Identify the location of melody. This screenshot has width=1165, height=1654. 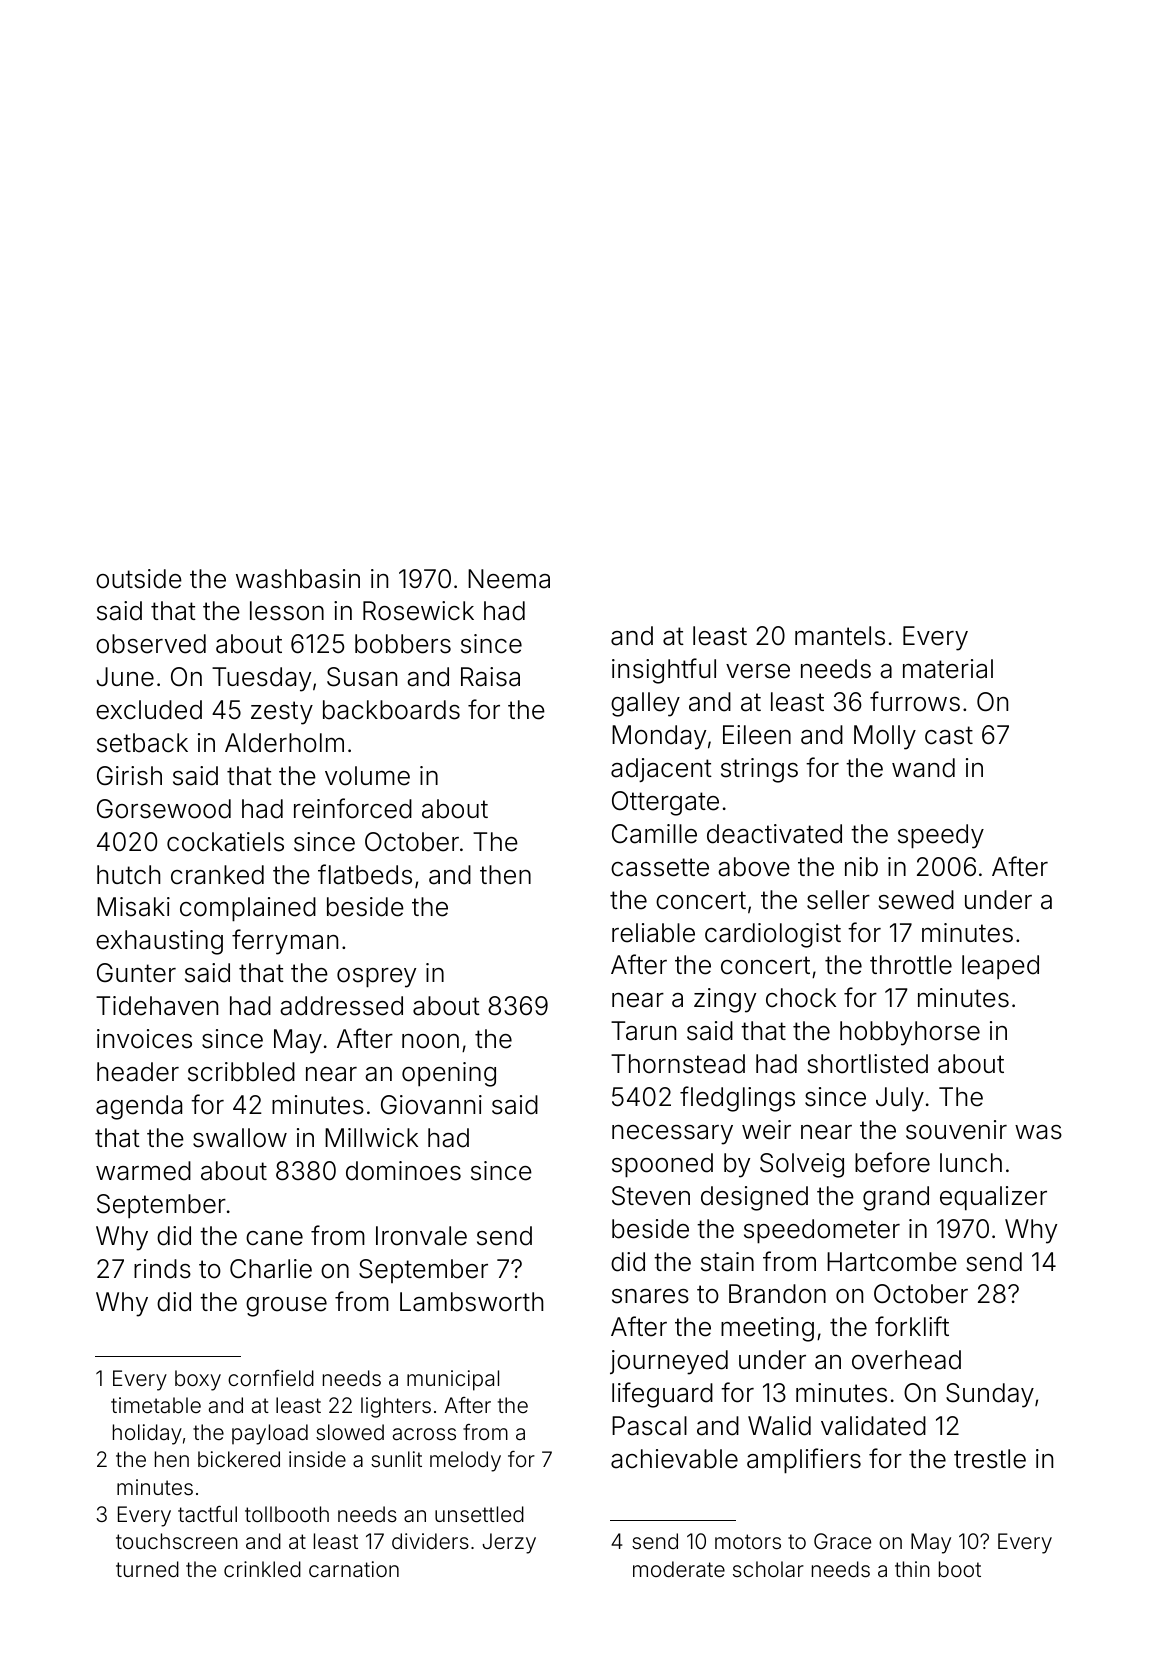
(465, 1461).
